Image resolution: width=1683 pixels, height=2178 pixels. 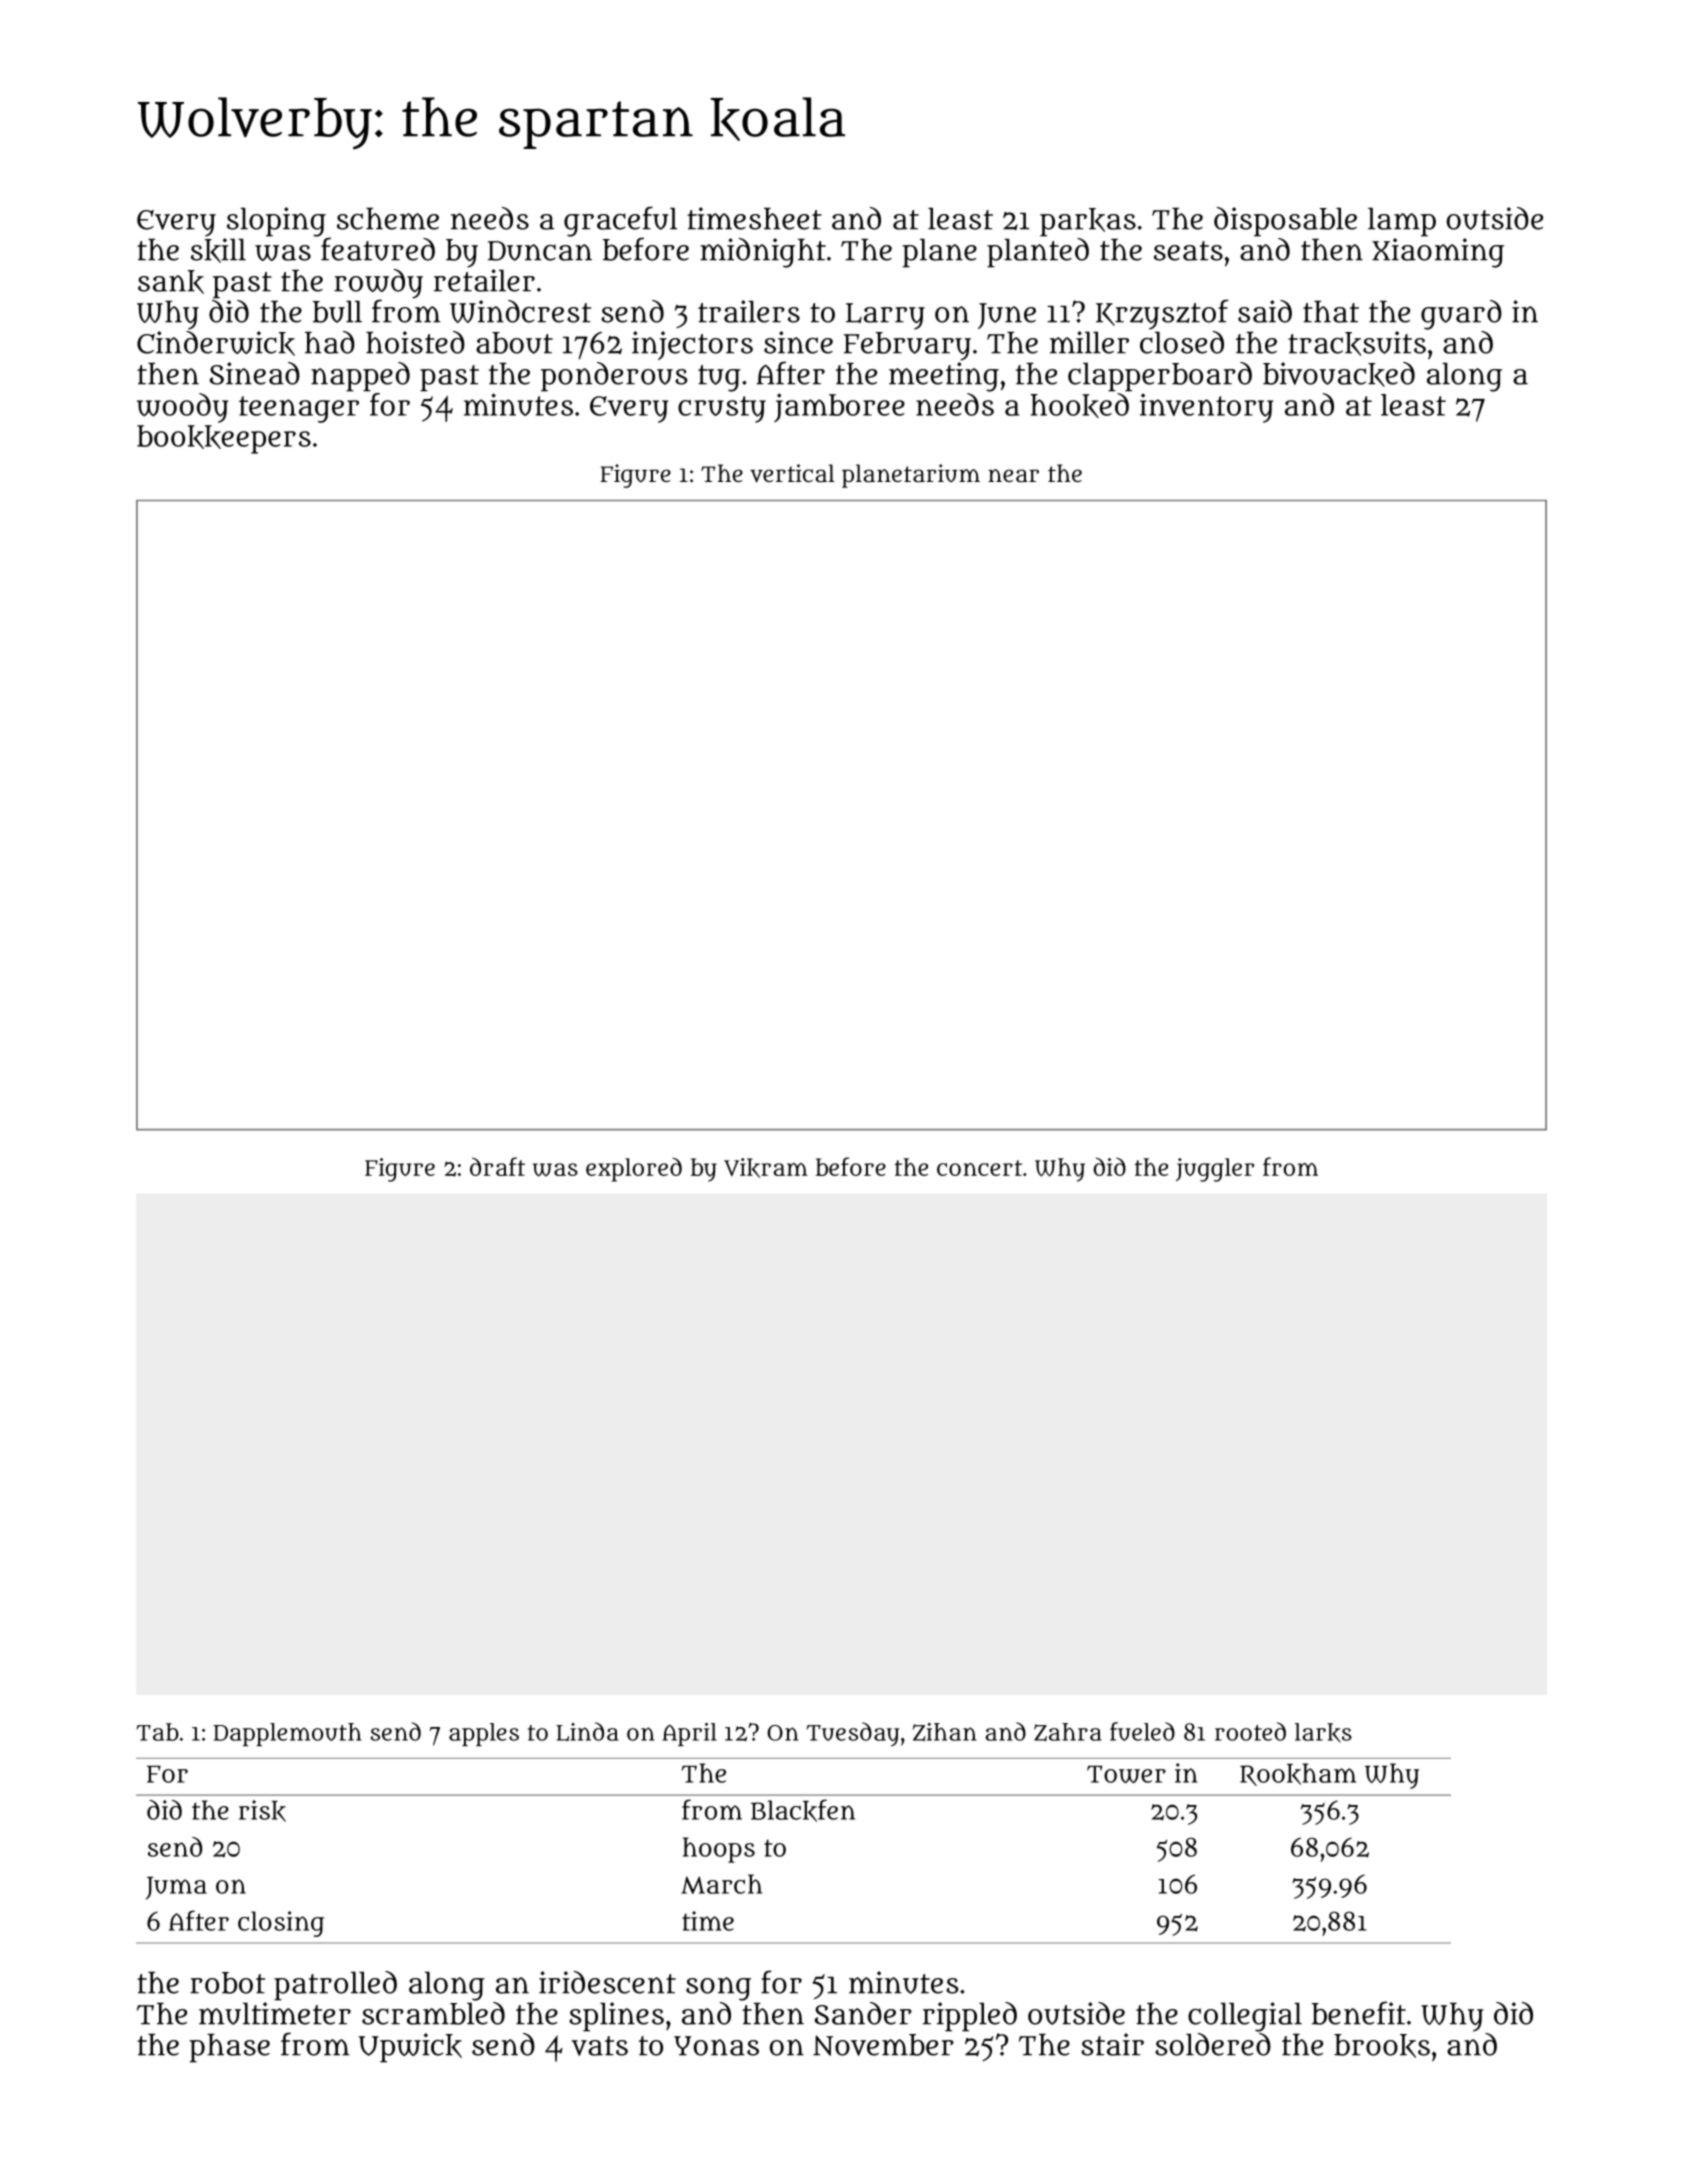 What do you see at coordinates (634, 1170) in the image?
I see `explored` at bounding box center [634, 1170].
